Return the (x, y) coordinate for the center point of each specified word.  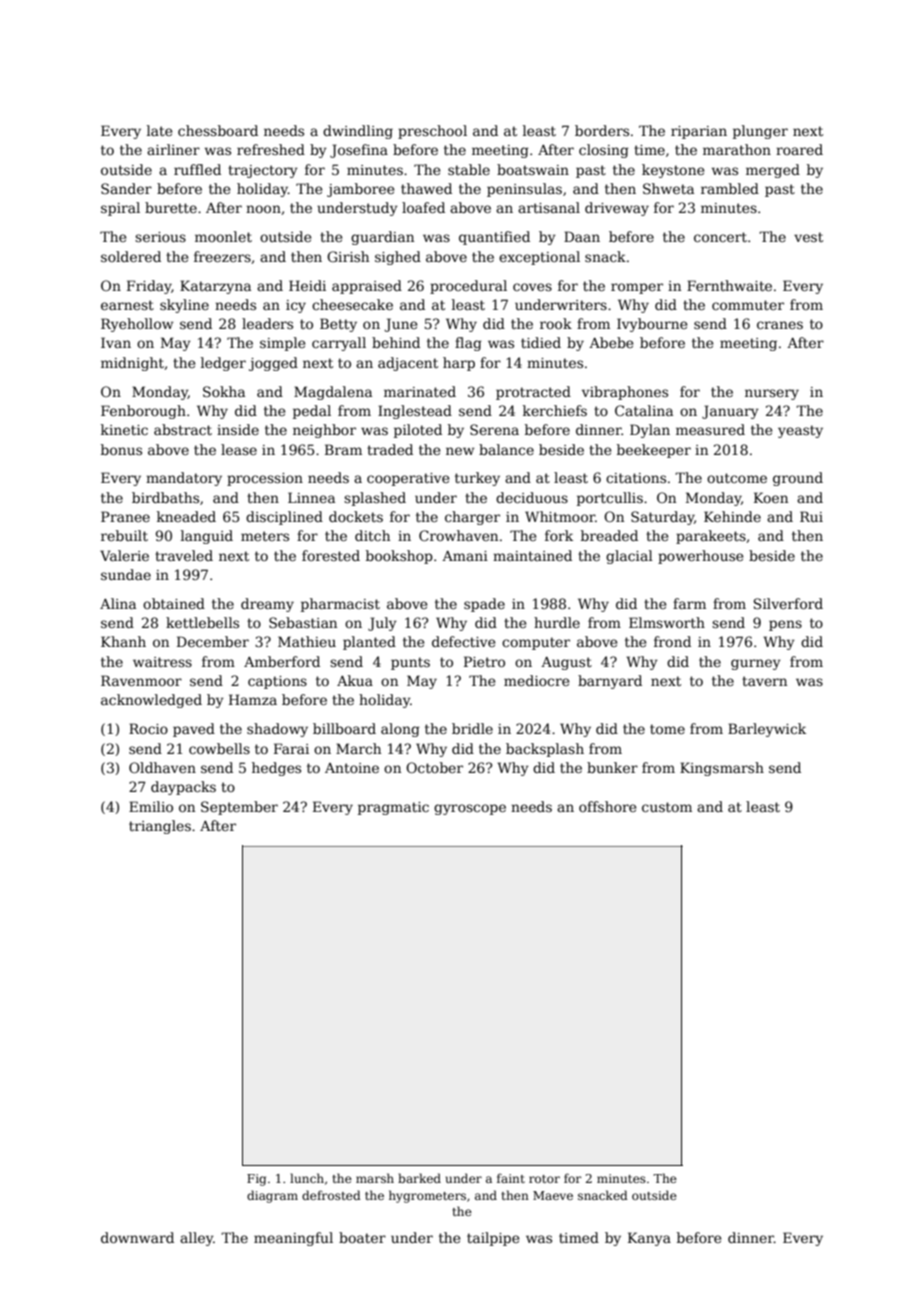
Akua (355, 680)
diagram (272, 1196)
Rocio (148, 728)
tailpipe (493, 1239)
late (159, 130)
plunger (760, 132)
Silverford (788, 603)
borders (602, 130)
